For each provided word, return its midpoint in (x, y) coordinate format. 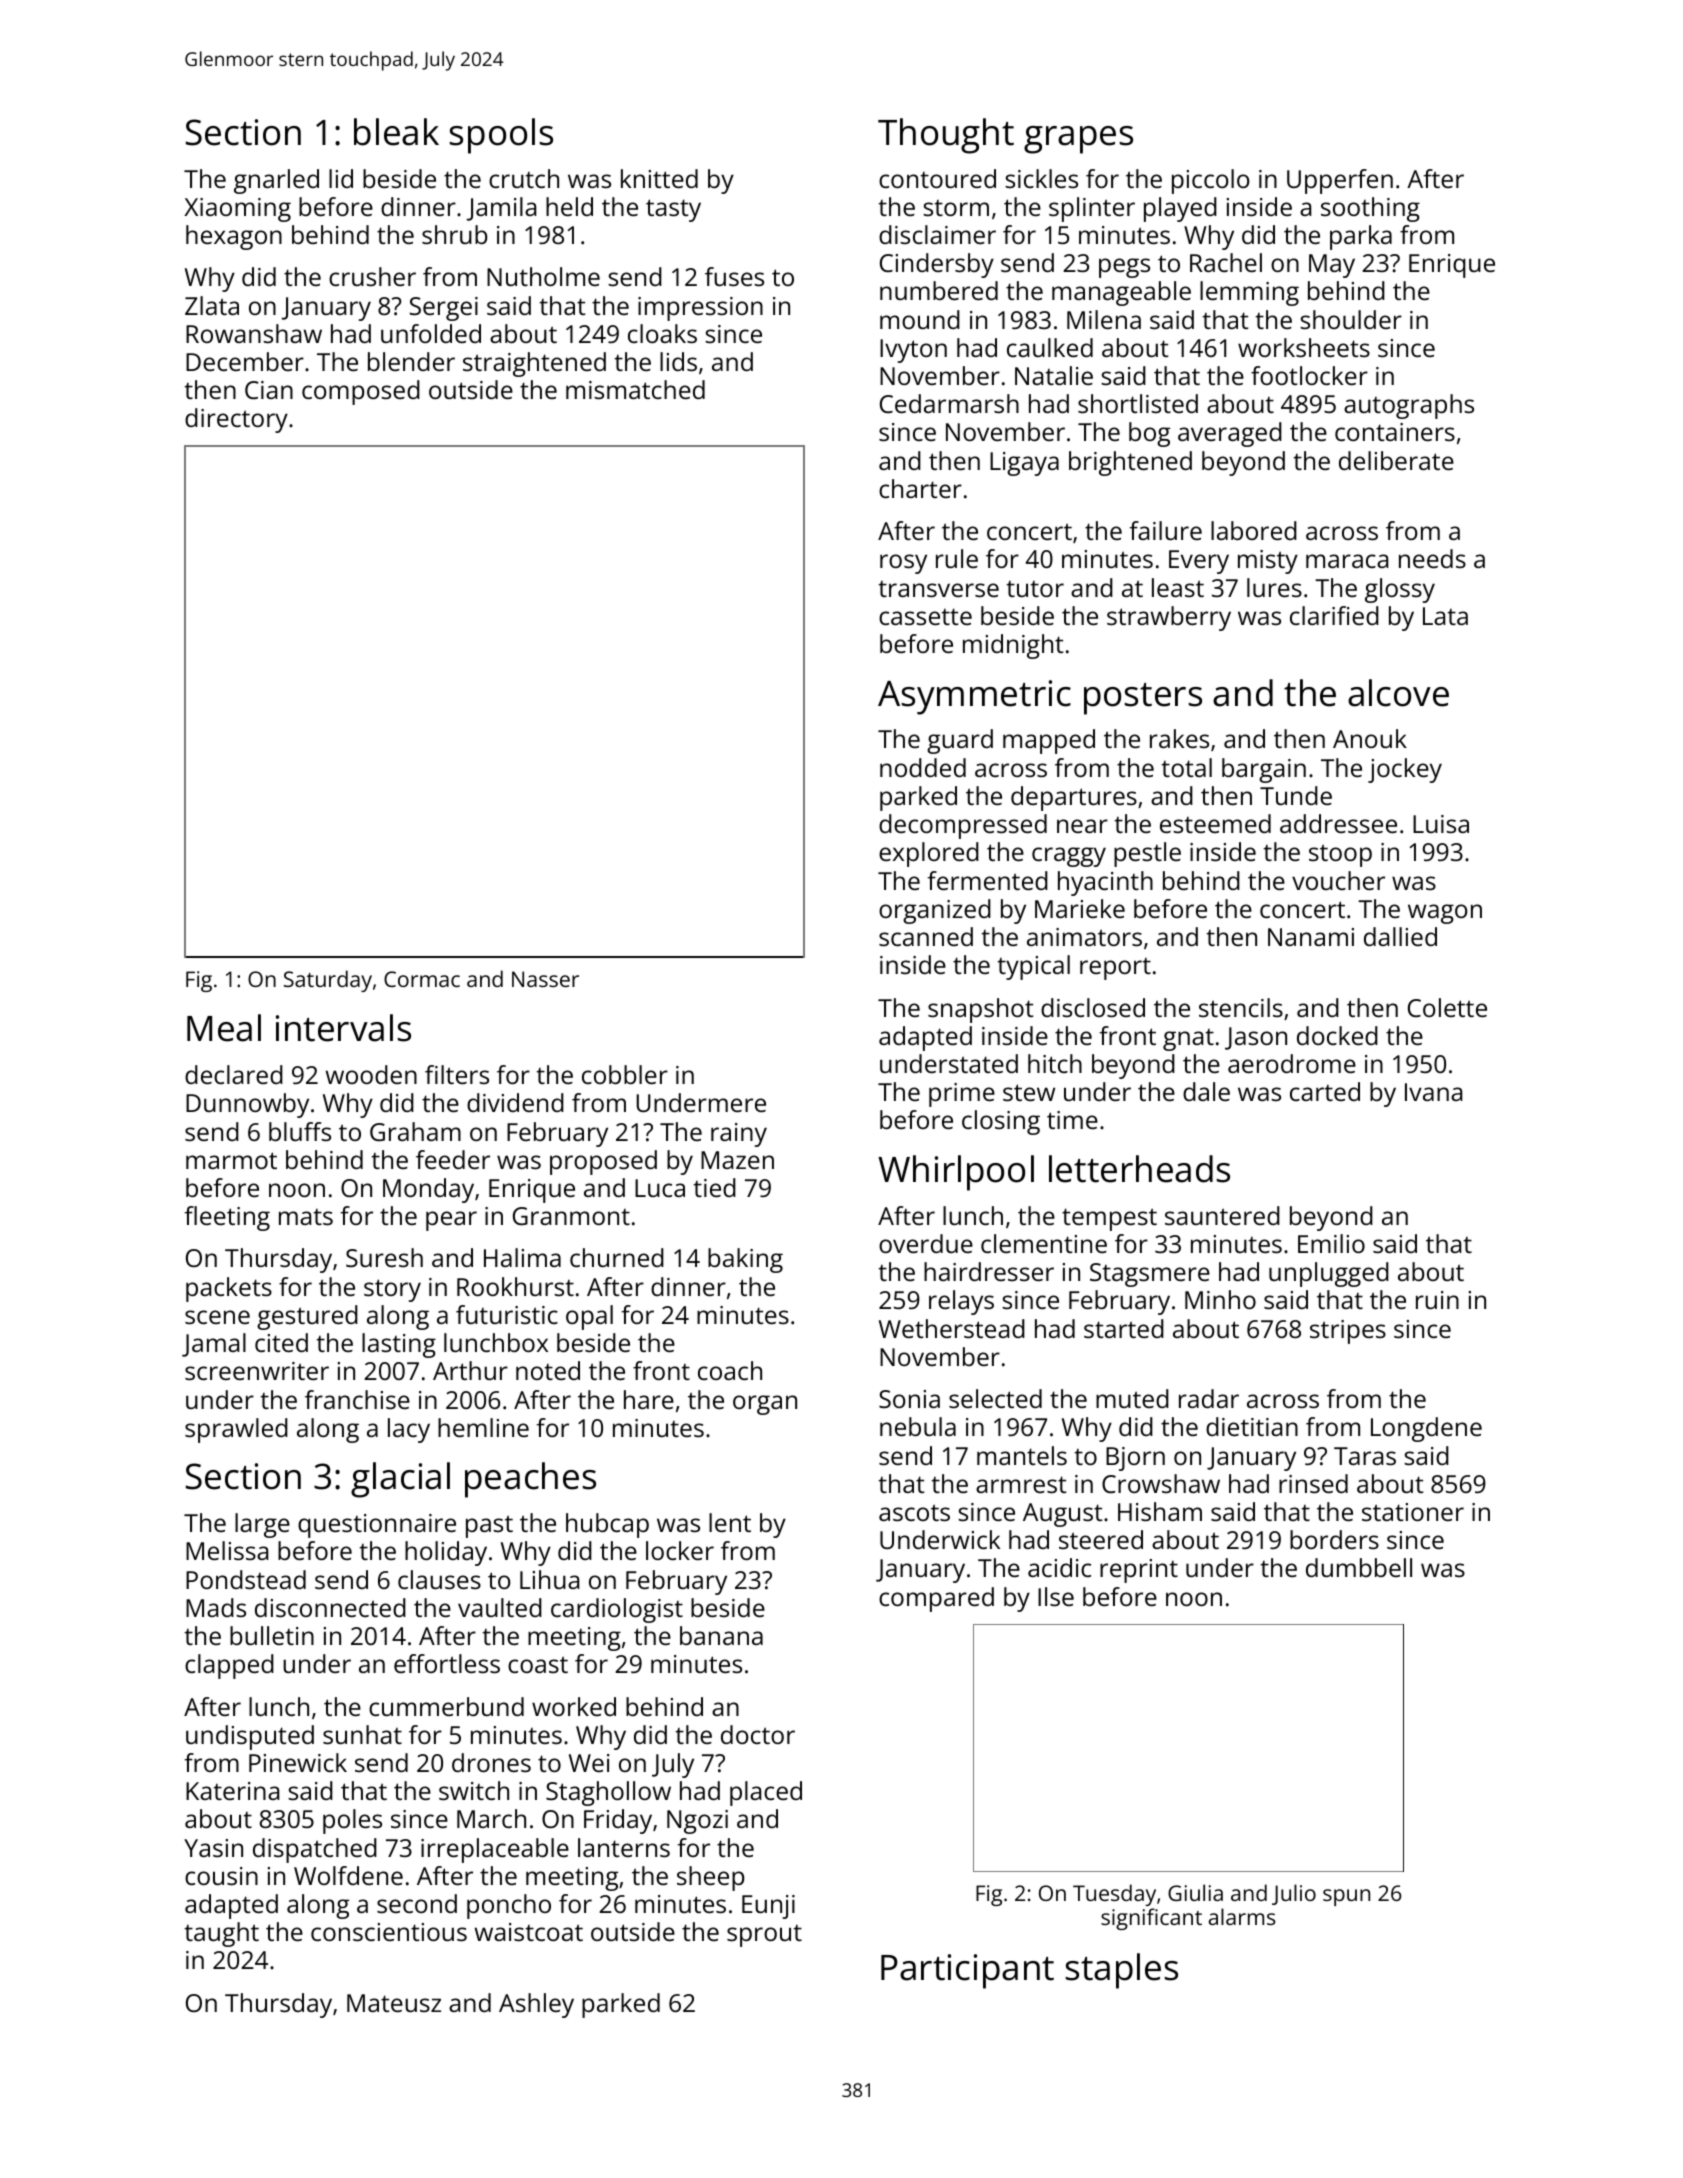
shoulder (1351, 319)
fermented (987, 880)
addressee (1338, 823)
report (1115, 969)
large (262, 1525)
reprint (1139, 1571)
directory (236, 420)
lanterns (624, 1847)
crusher (372, 276)
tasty (673, 210)
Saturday (328, 981)
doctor (758, 1734)
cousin (221, 1876)
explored (929, 854)
